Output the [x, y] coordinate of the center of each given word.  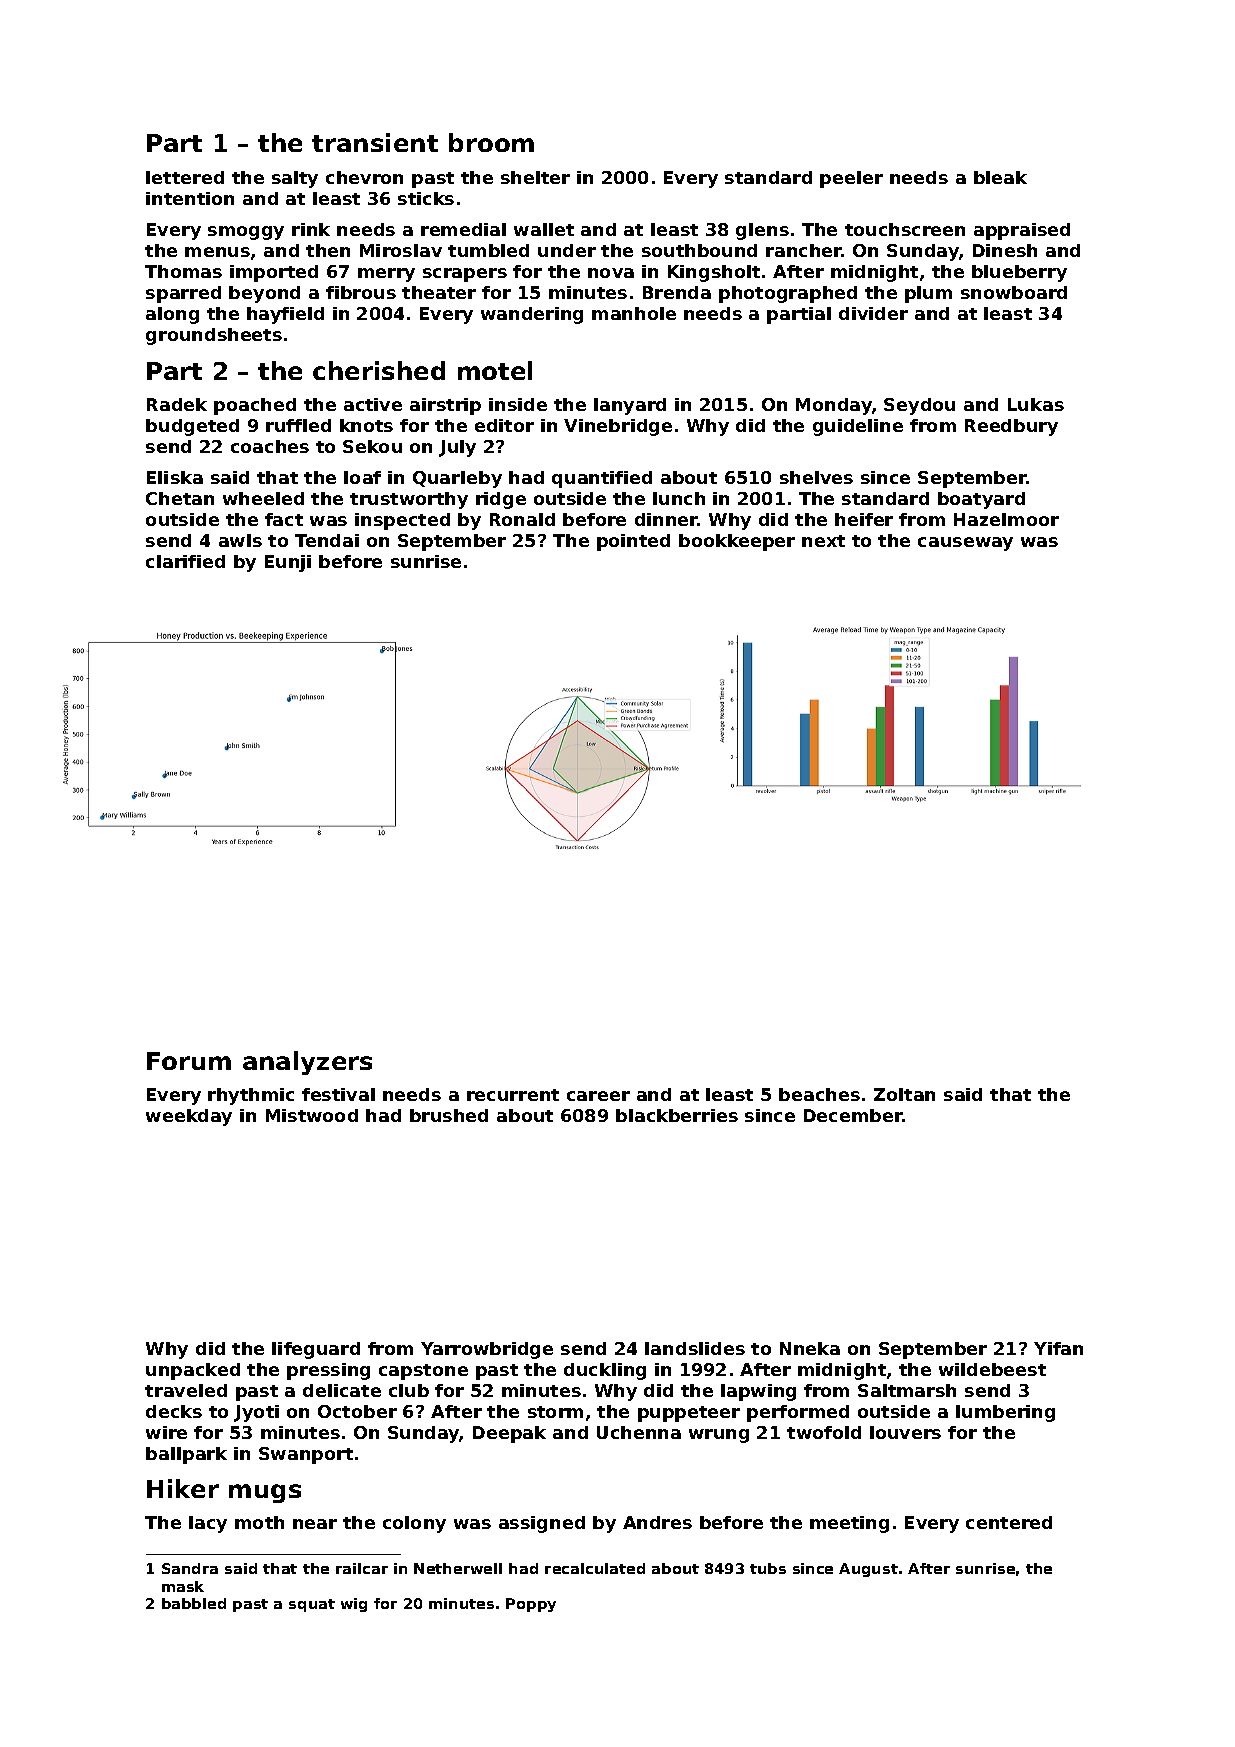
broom [491, 142]
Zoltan [904, 1094]
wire [166, 1432]
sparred [183, 294]
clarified [185, 561]
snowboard [1014, 292]
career [598, 1096]
